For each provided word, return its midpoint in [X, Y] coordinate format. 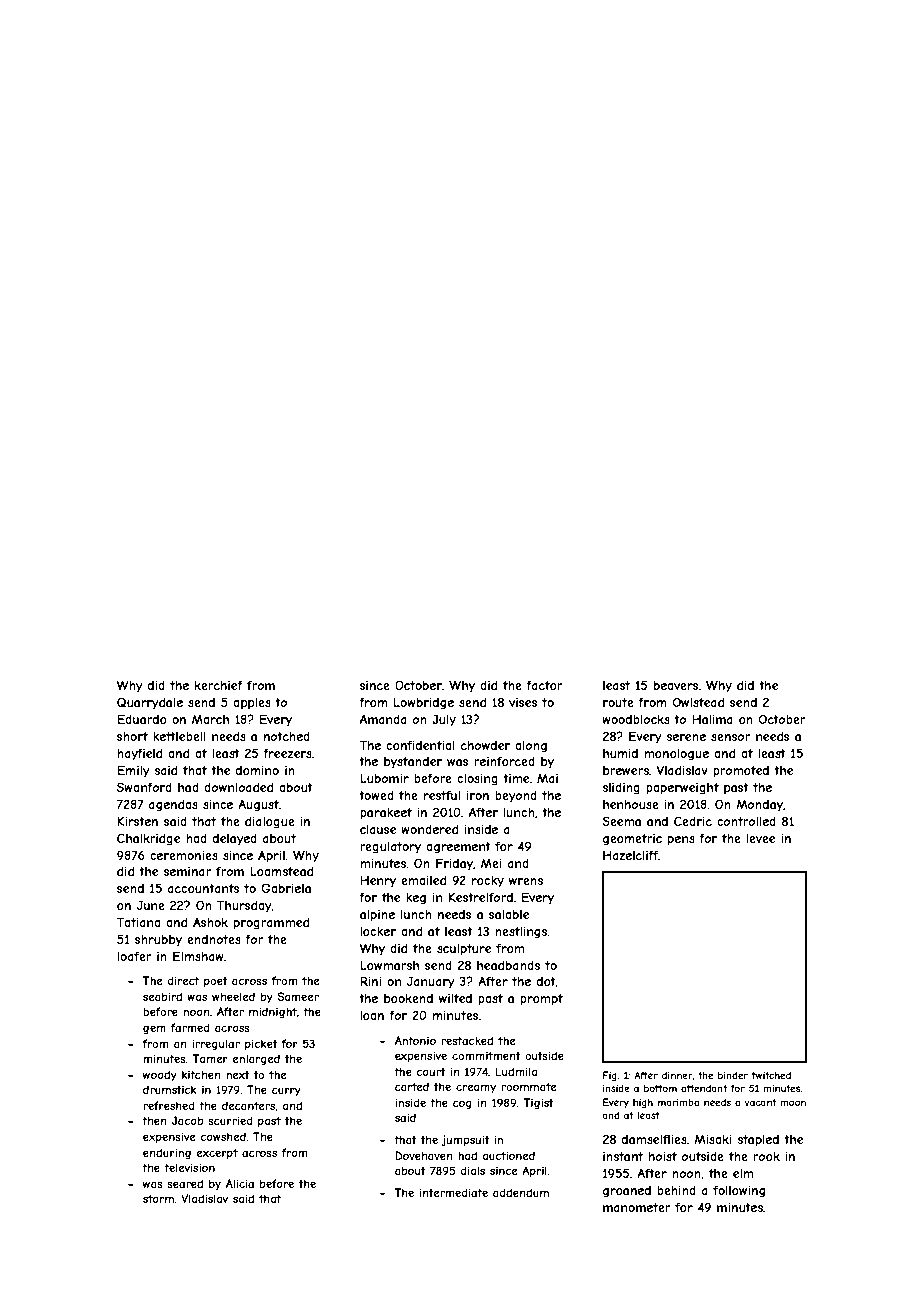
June [151, 905]
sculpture [464, 950]
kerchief [219, 685]
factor [544, 685]
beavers [676, 685]
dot [546, 982]
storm [158, 1199]
